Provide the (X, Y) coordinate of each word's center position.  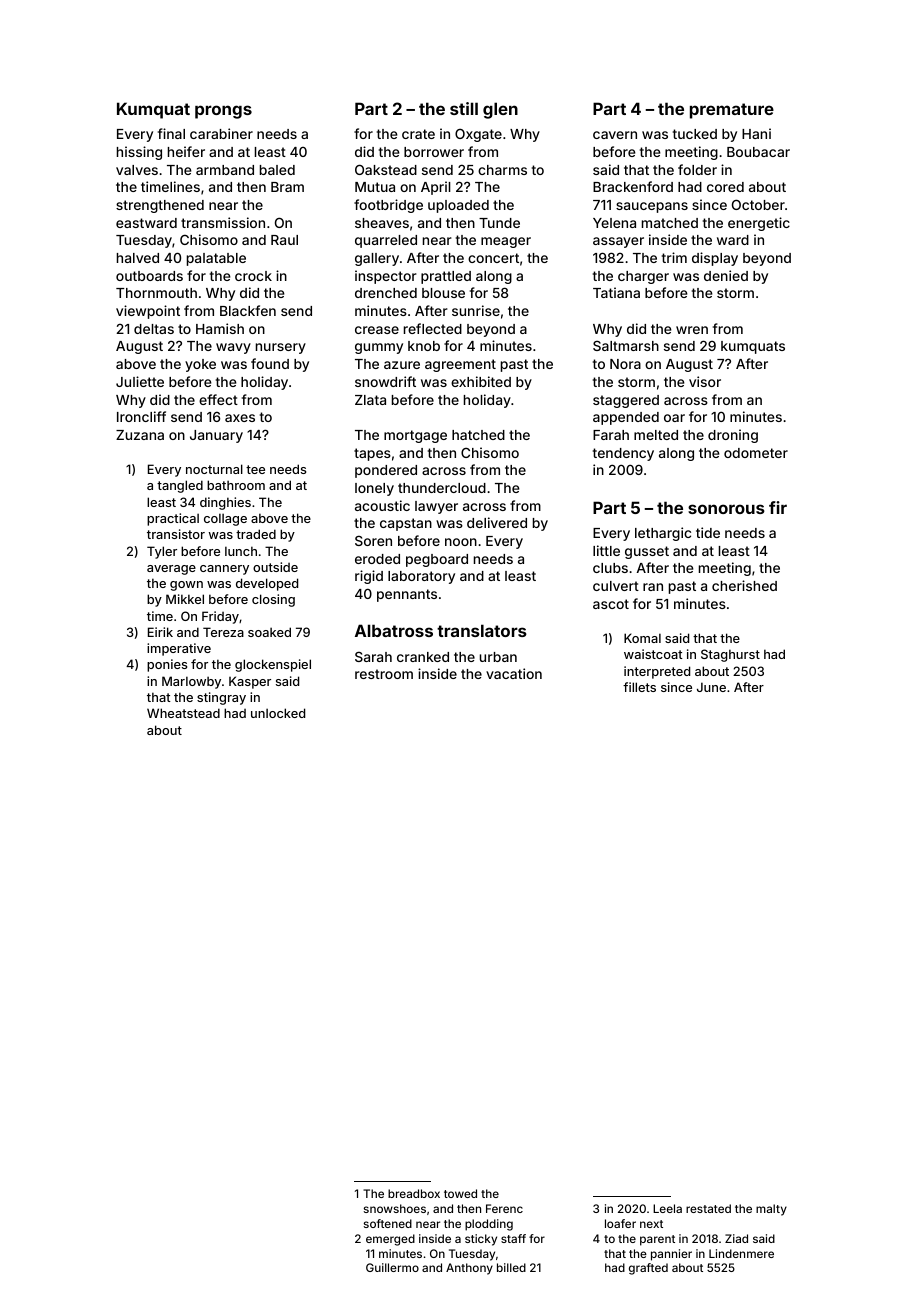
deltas (154, 329)
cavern (615, 135)
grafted (648, 1269)
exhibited (481, 381)
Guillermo (392, 1267)
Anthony (469, 1269)
